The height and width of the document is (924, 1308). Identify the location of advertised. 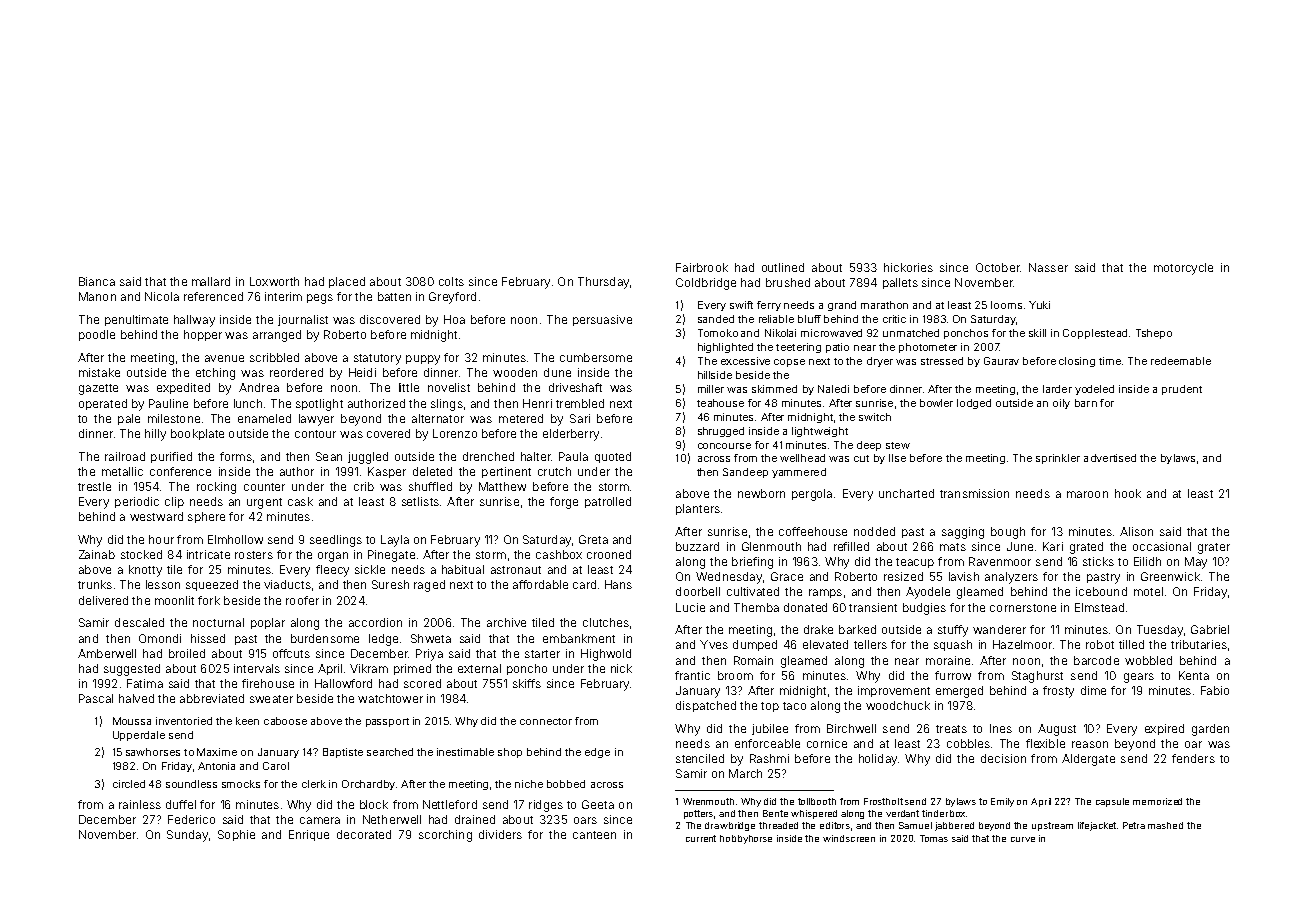
(1110, 458).
